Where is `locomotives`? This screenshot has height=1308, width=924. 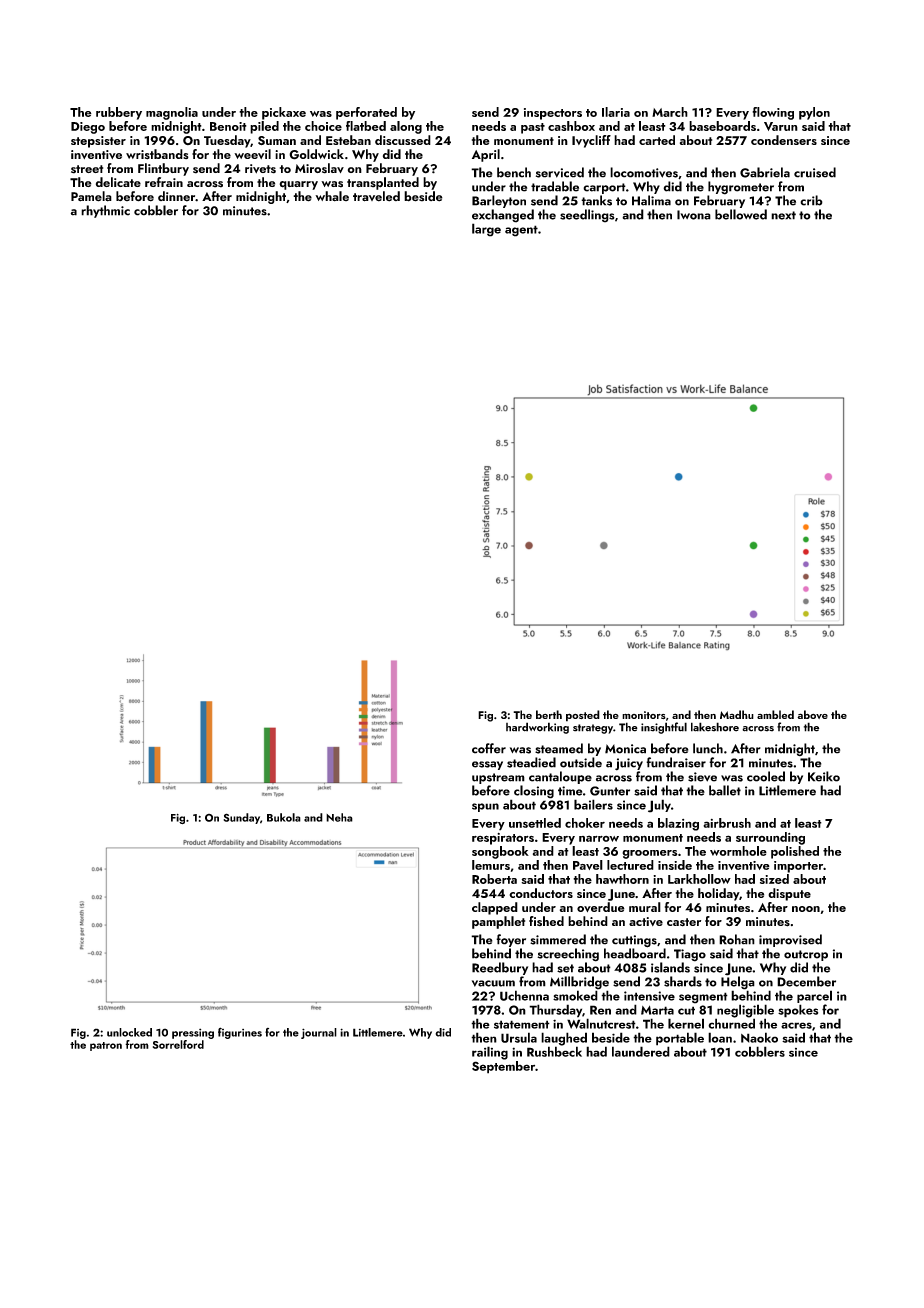 locomotives is located at coordinates (644, 172).
